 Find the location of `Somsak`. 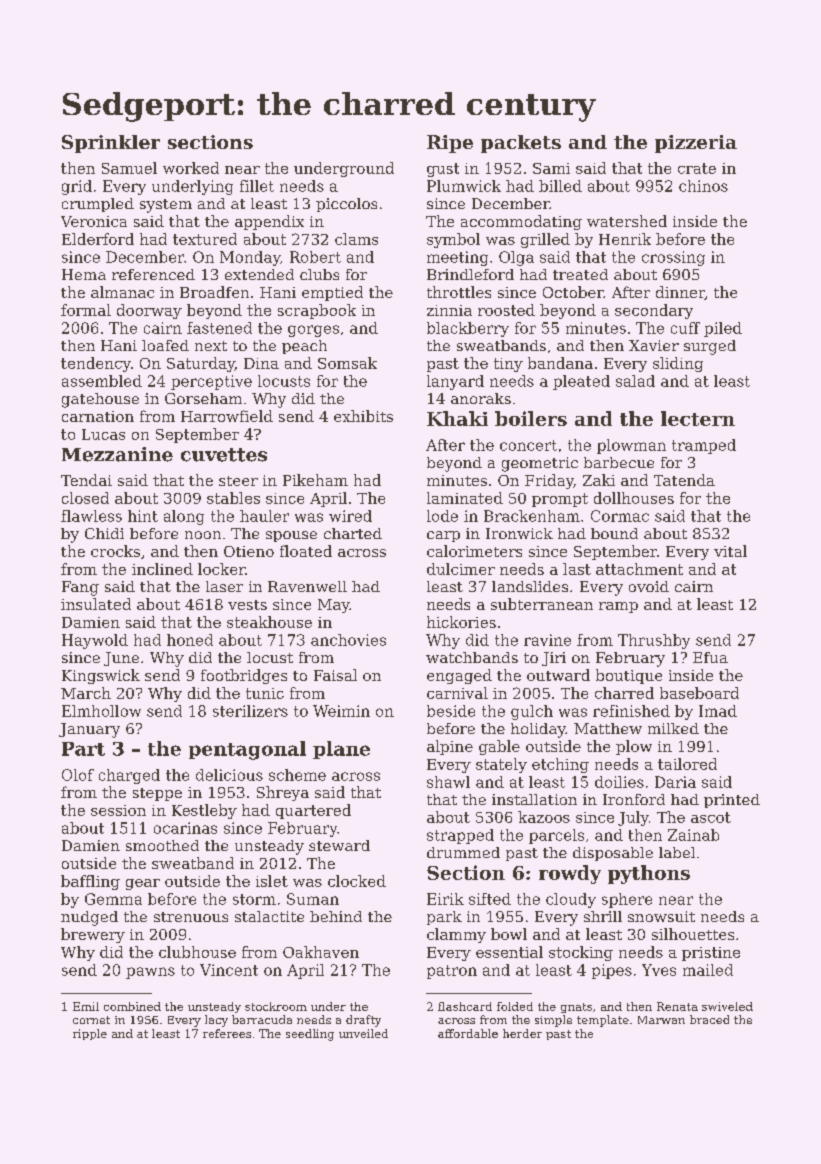

Somsak is located at coordinates (347, 363).
